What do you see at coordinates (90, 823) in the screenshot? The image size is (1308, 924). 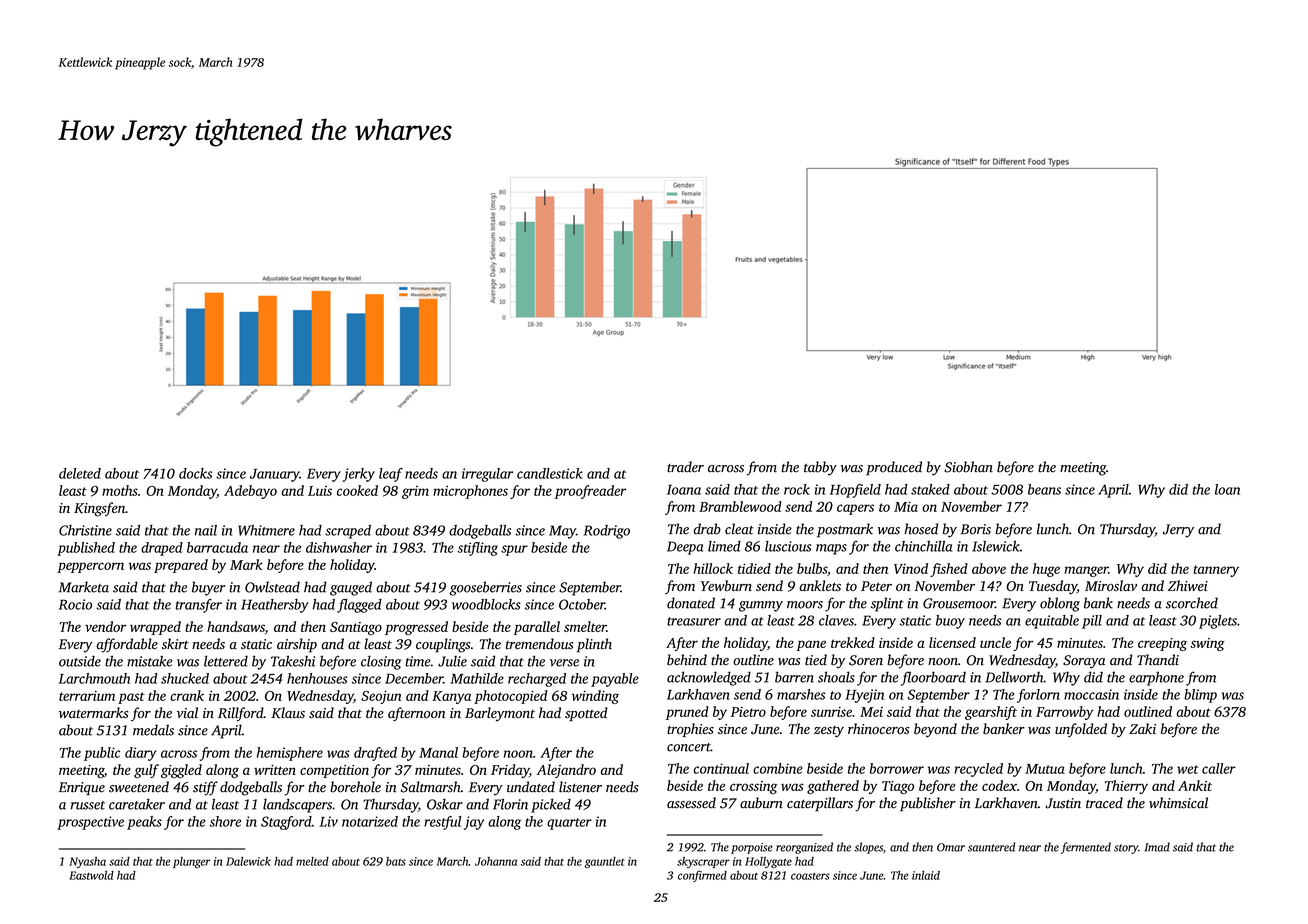 I see `prospective` at bounding box center [90, 823].
